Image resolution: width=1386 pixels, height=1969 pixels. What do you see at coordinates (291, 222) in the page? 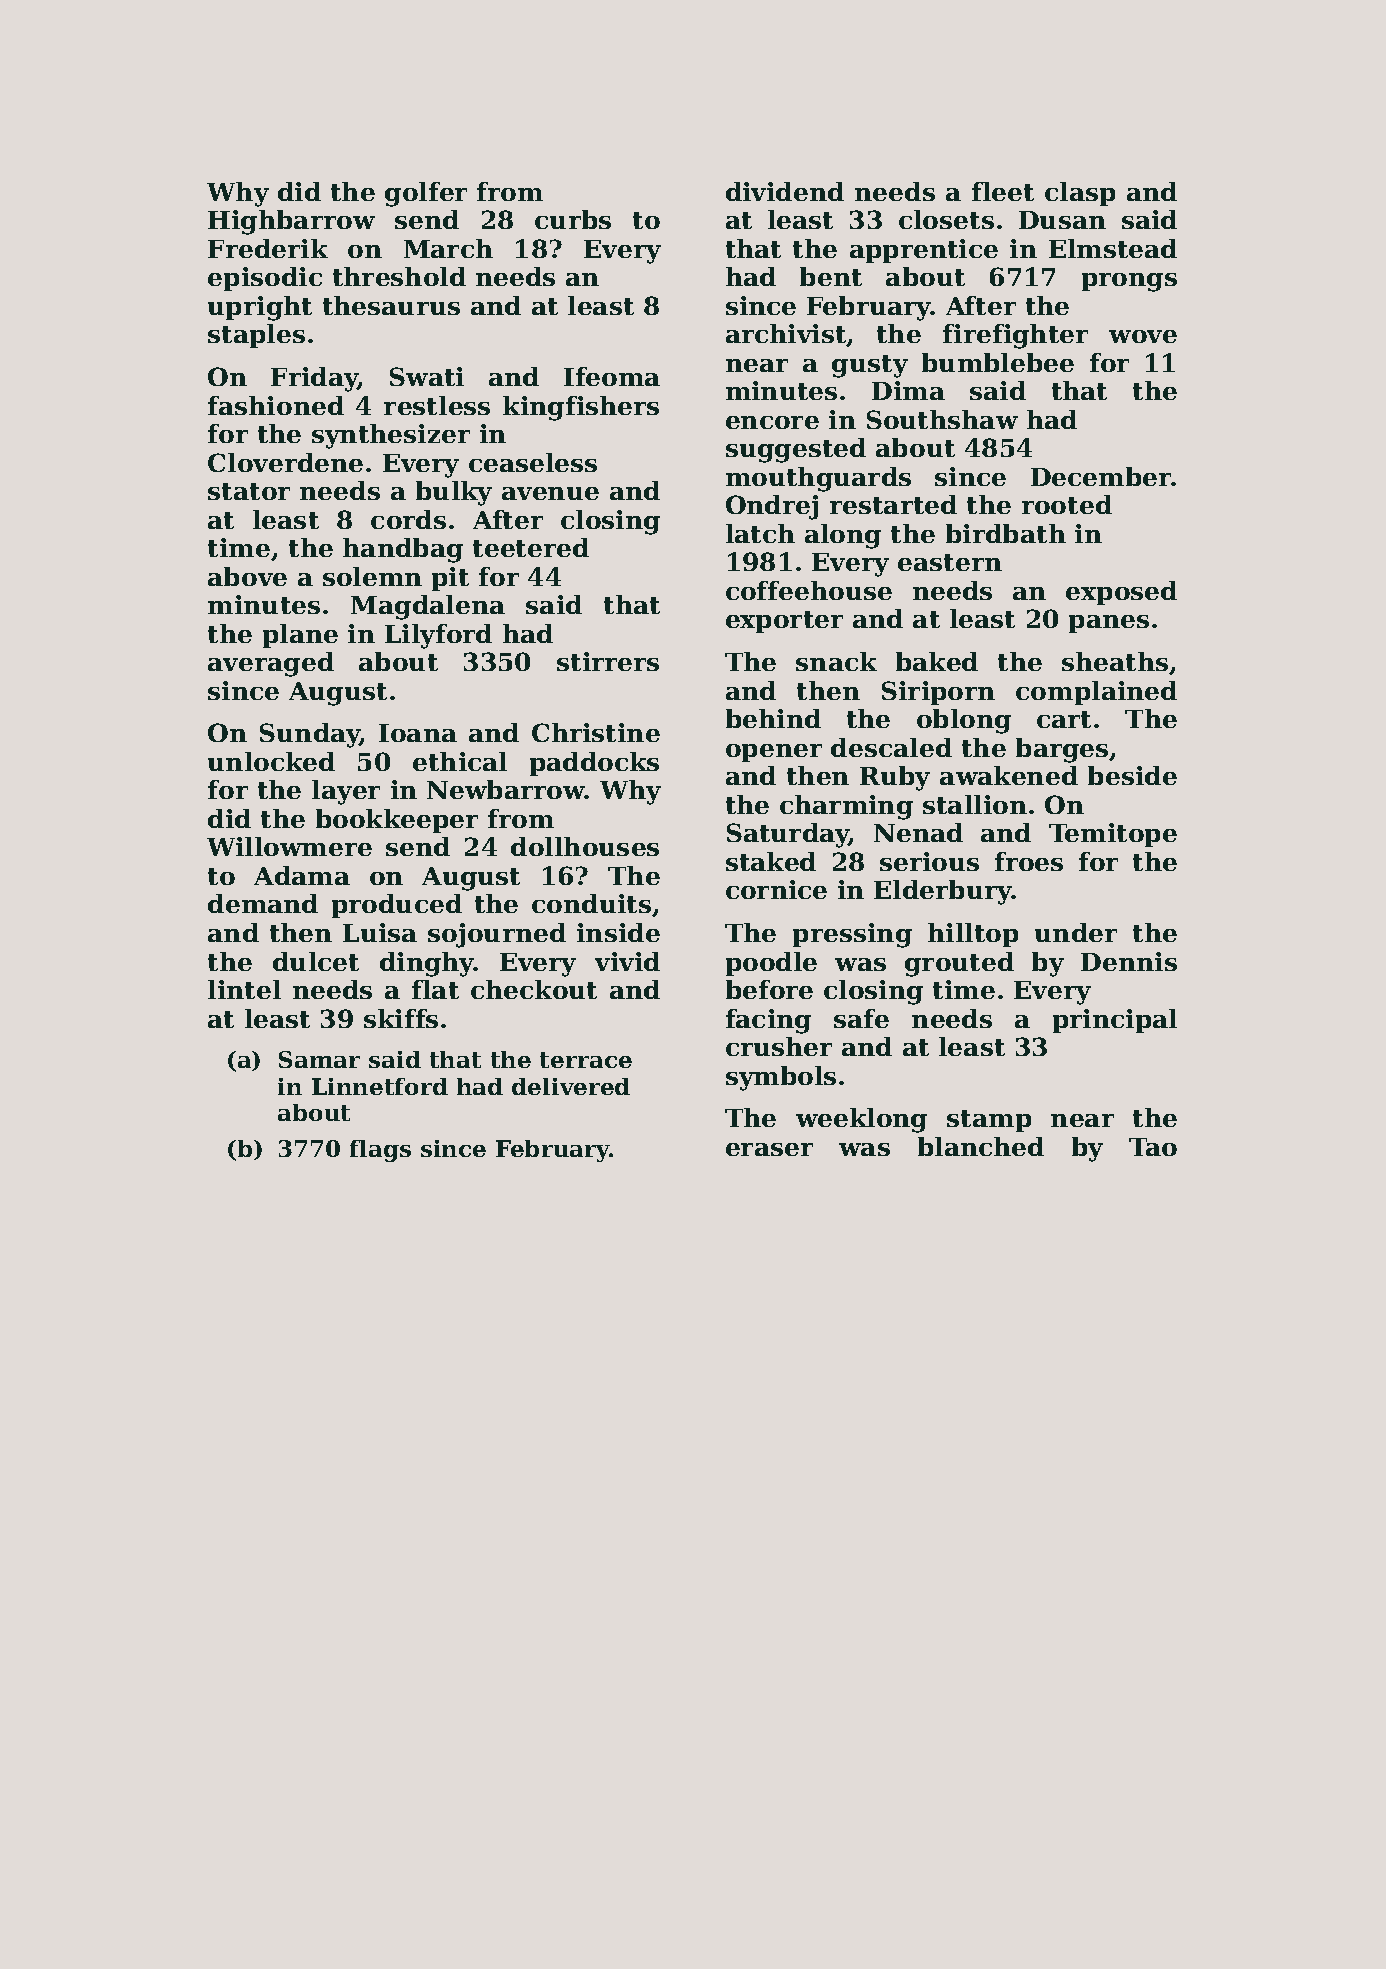
I see `Highbarrow` at bounding box center [291, 222].
